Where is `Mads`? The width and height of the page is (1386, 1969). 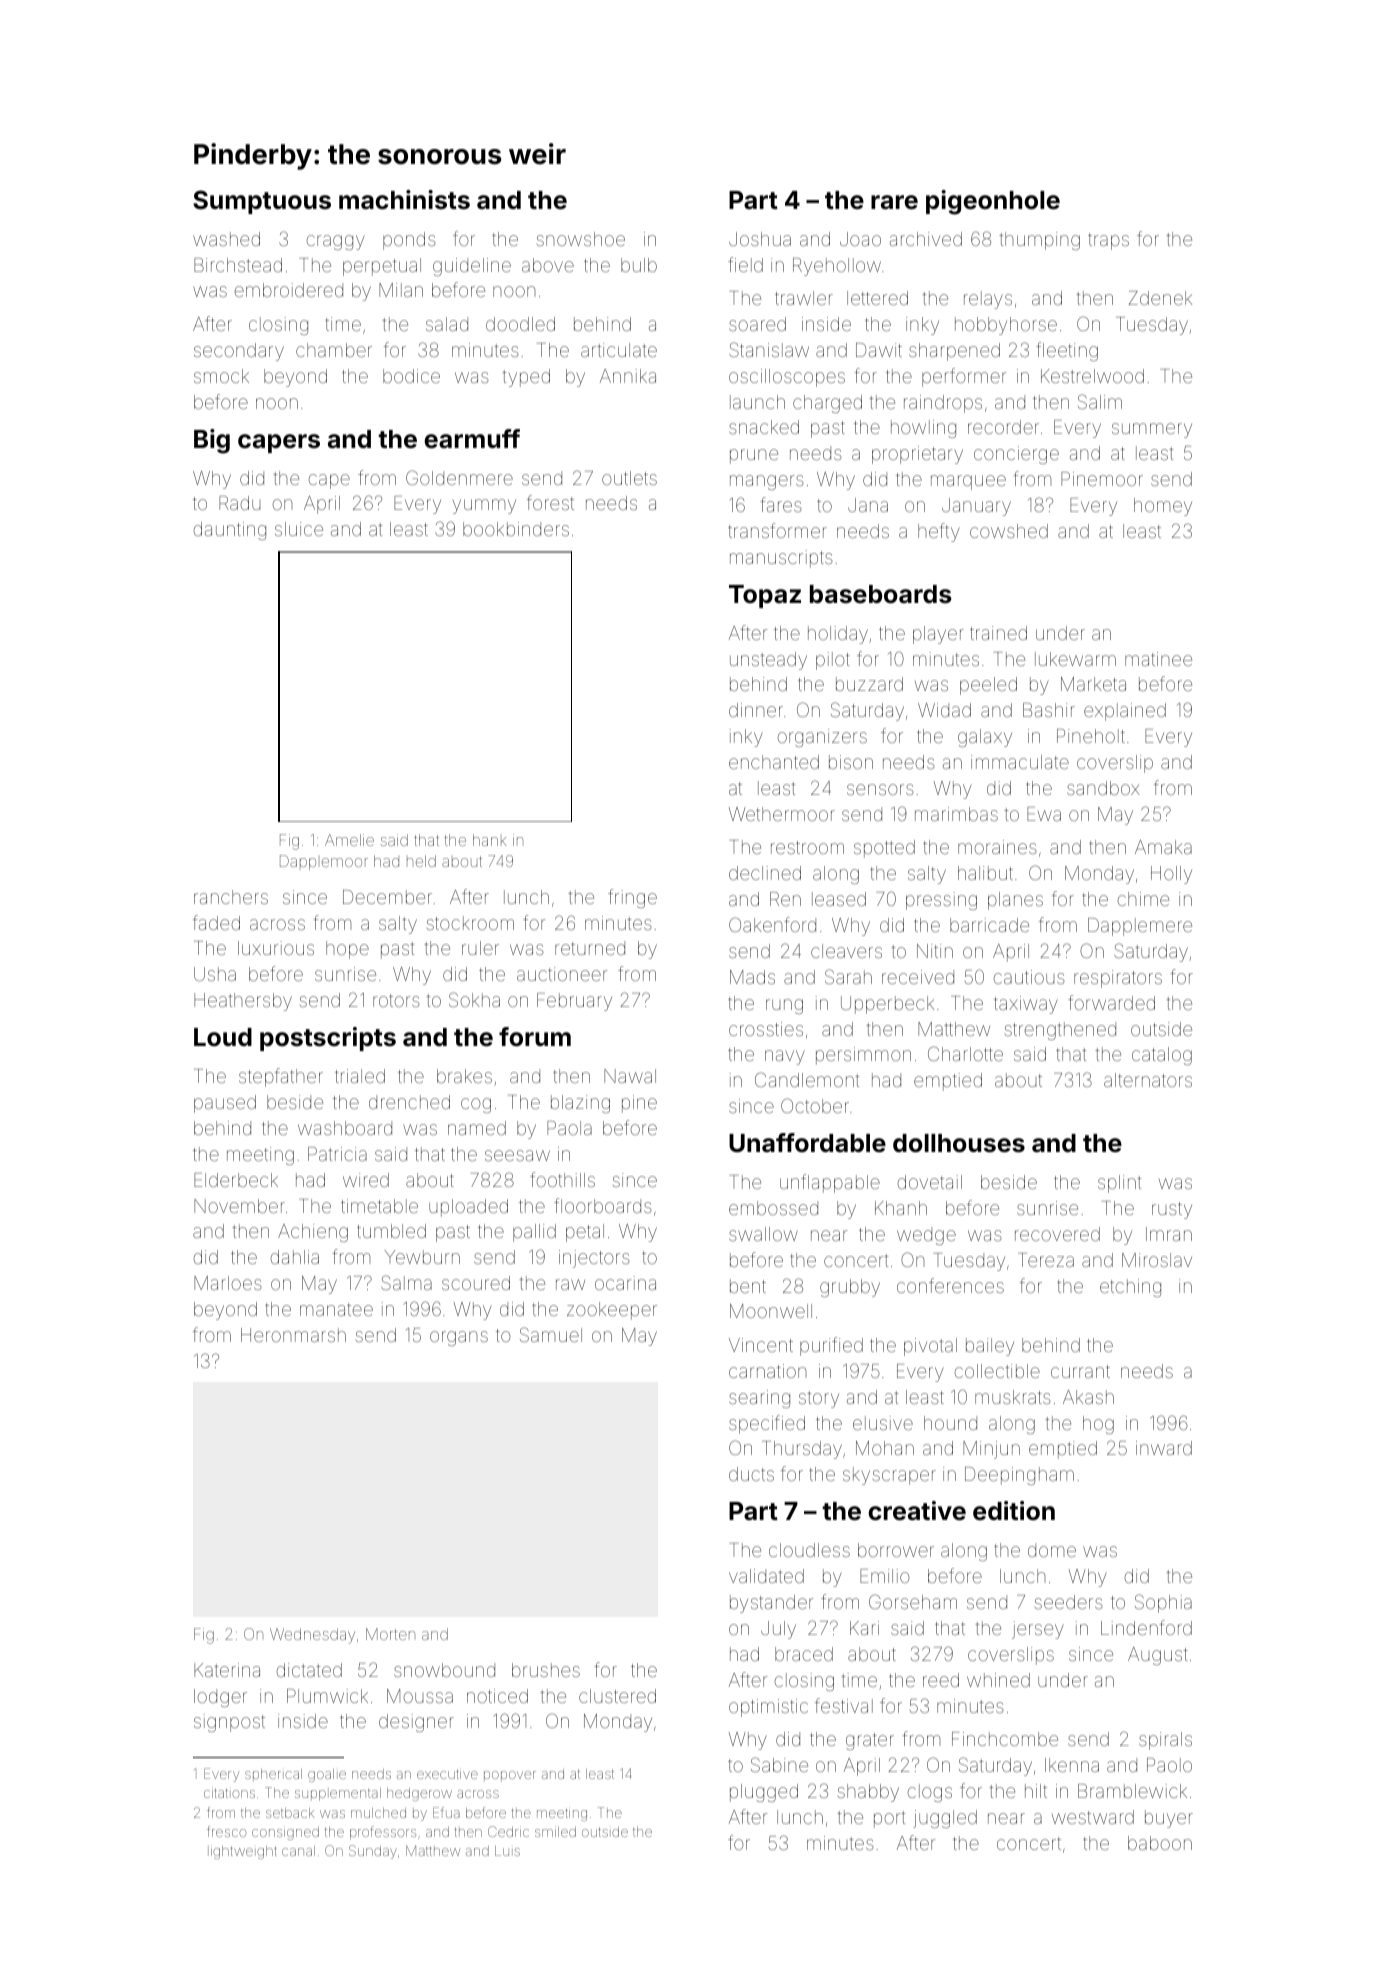
Mads is located at coordinates (752, 977).
